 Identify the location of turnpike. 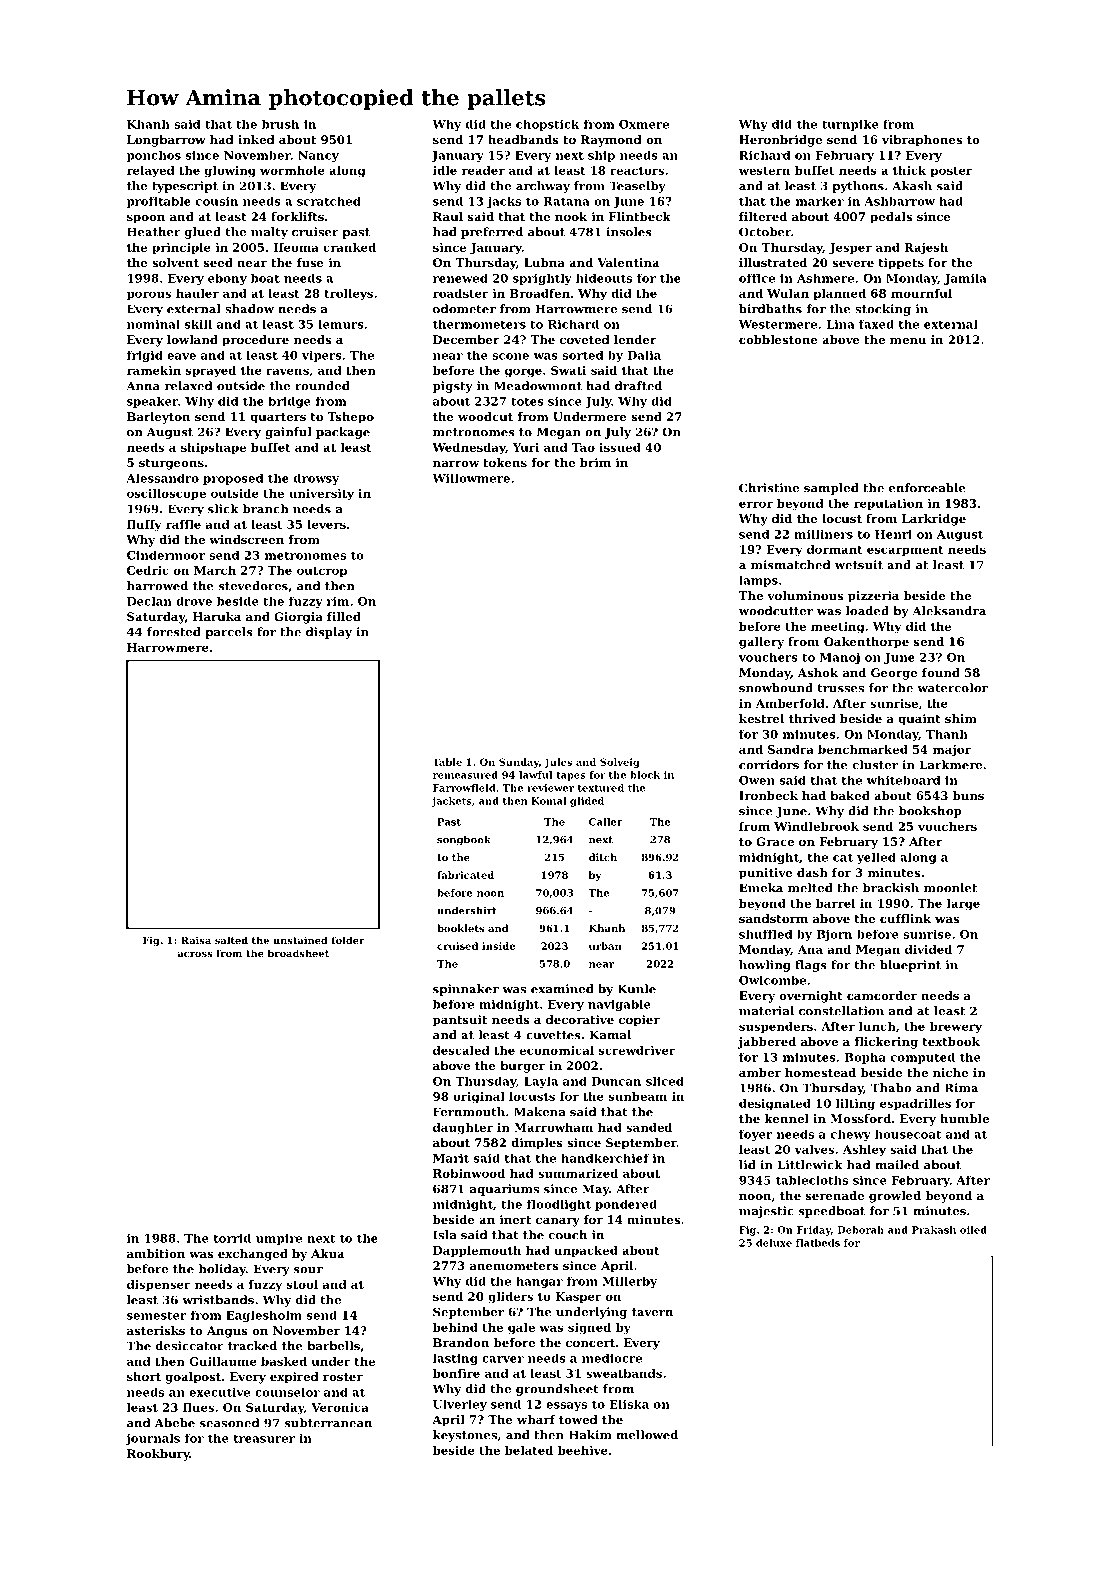
(850, 125).
